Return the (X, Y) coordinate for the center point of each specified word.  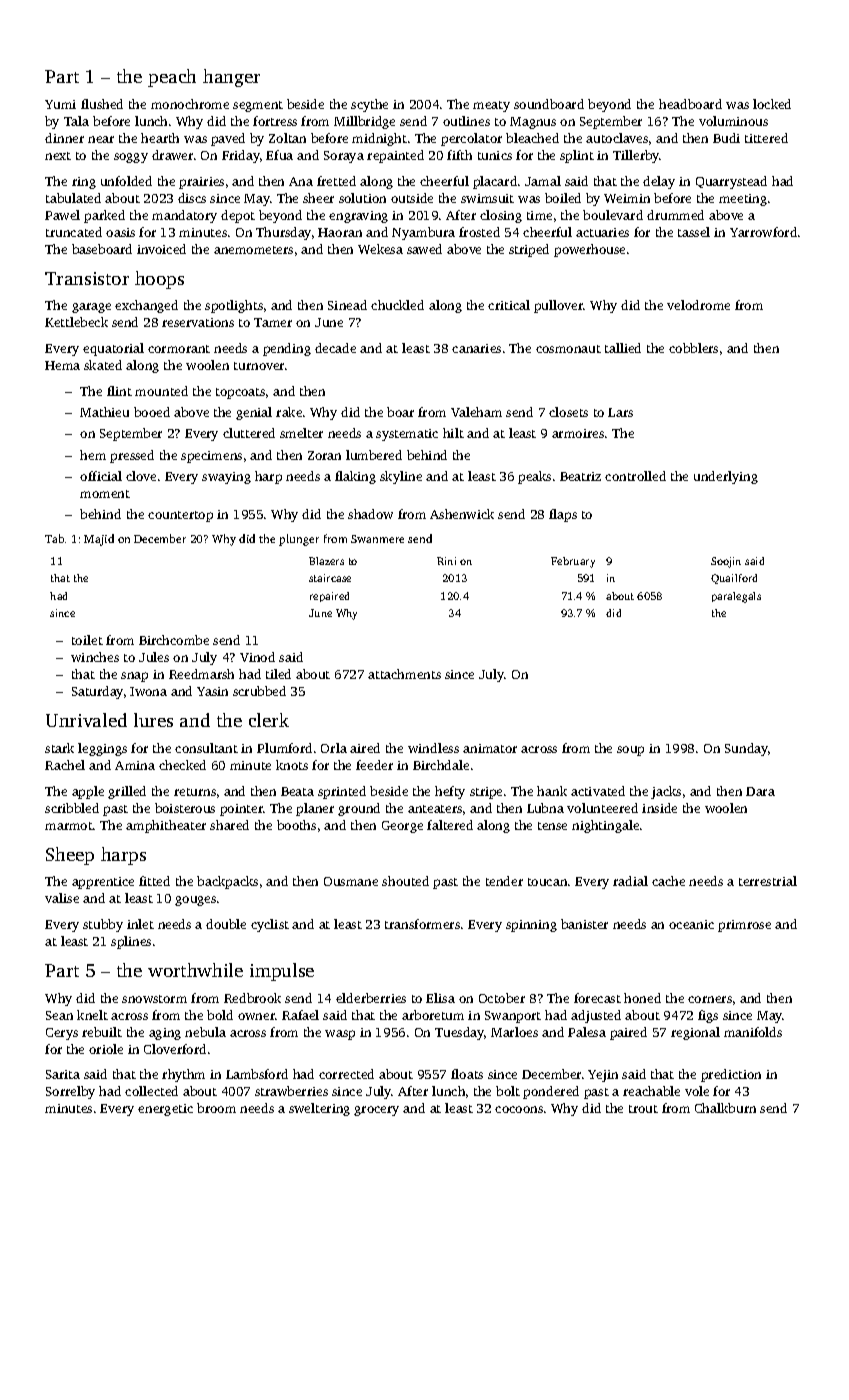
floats (467, 1074)
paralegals (736, 597)
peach (172, 78)
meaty (491, 106)
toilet (87, 640)
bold (220, 1015)
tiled (278, 674)
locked (772, 104)
